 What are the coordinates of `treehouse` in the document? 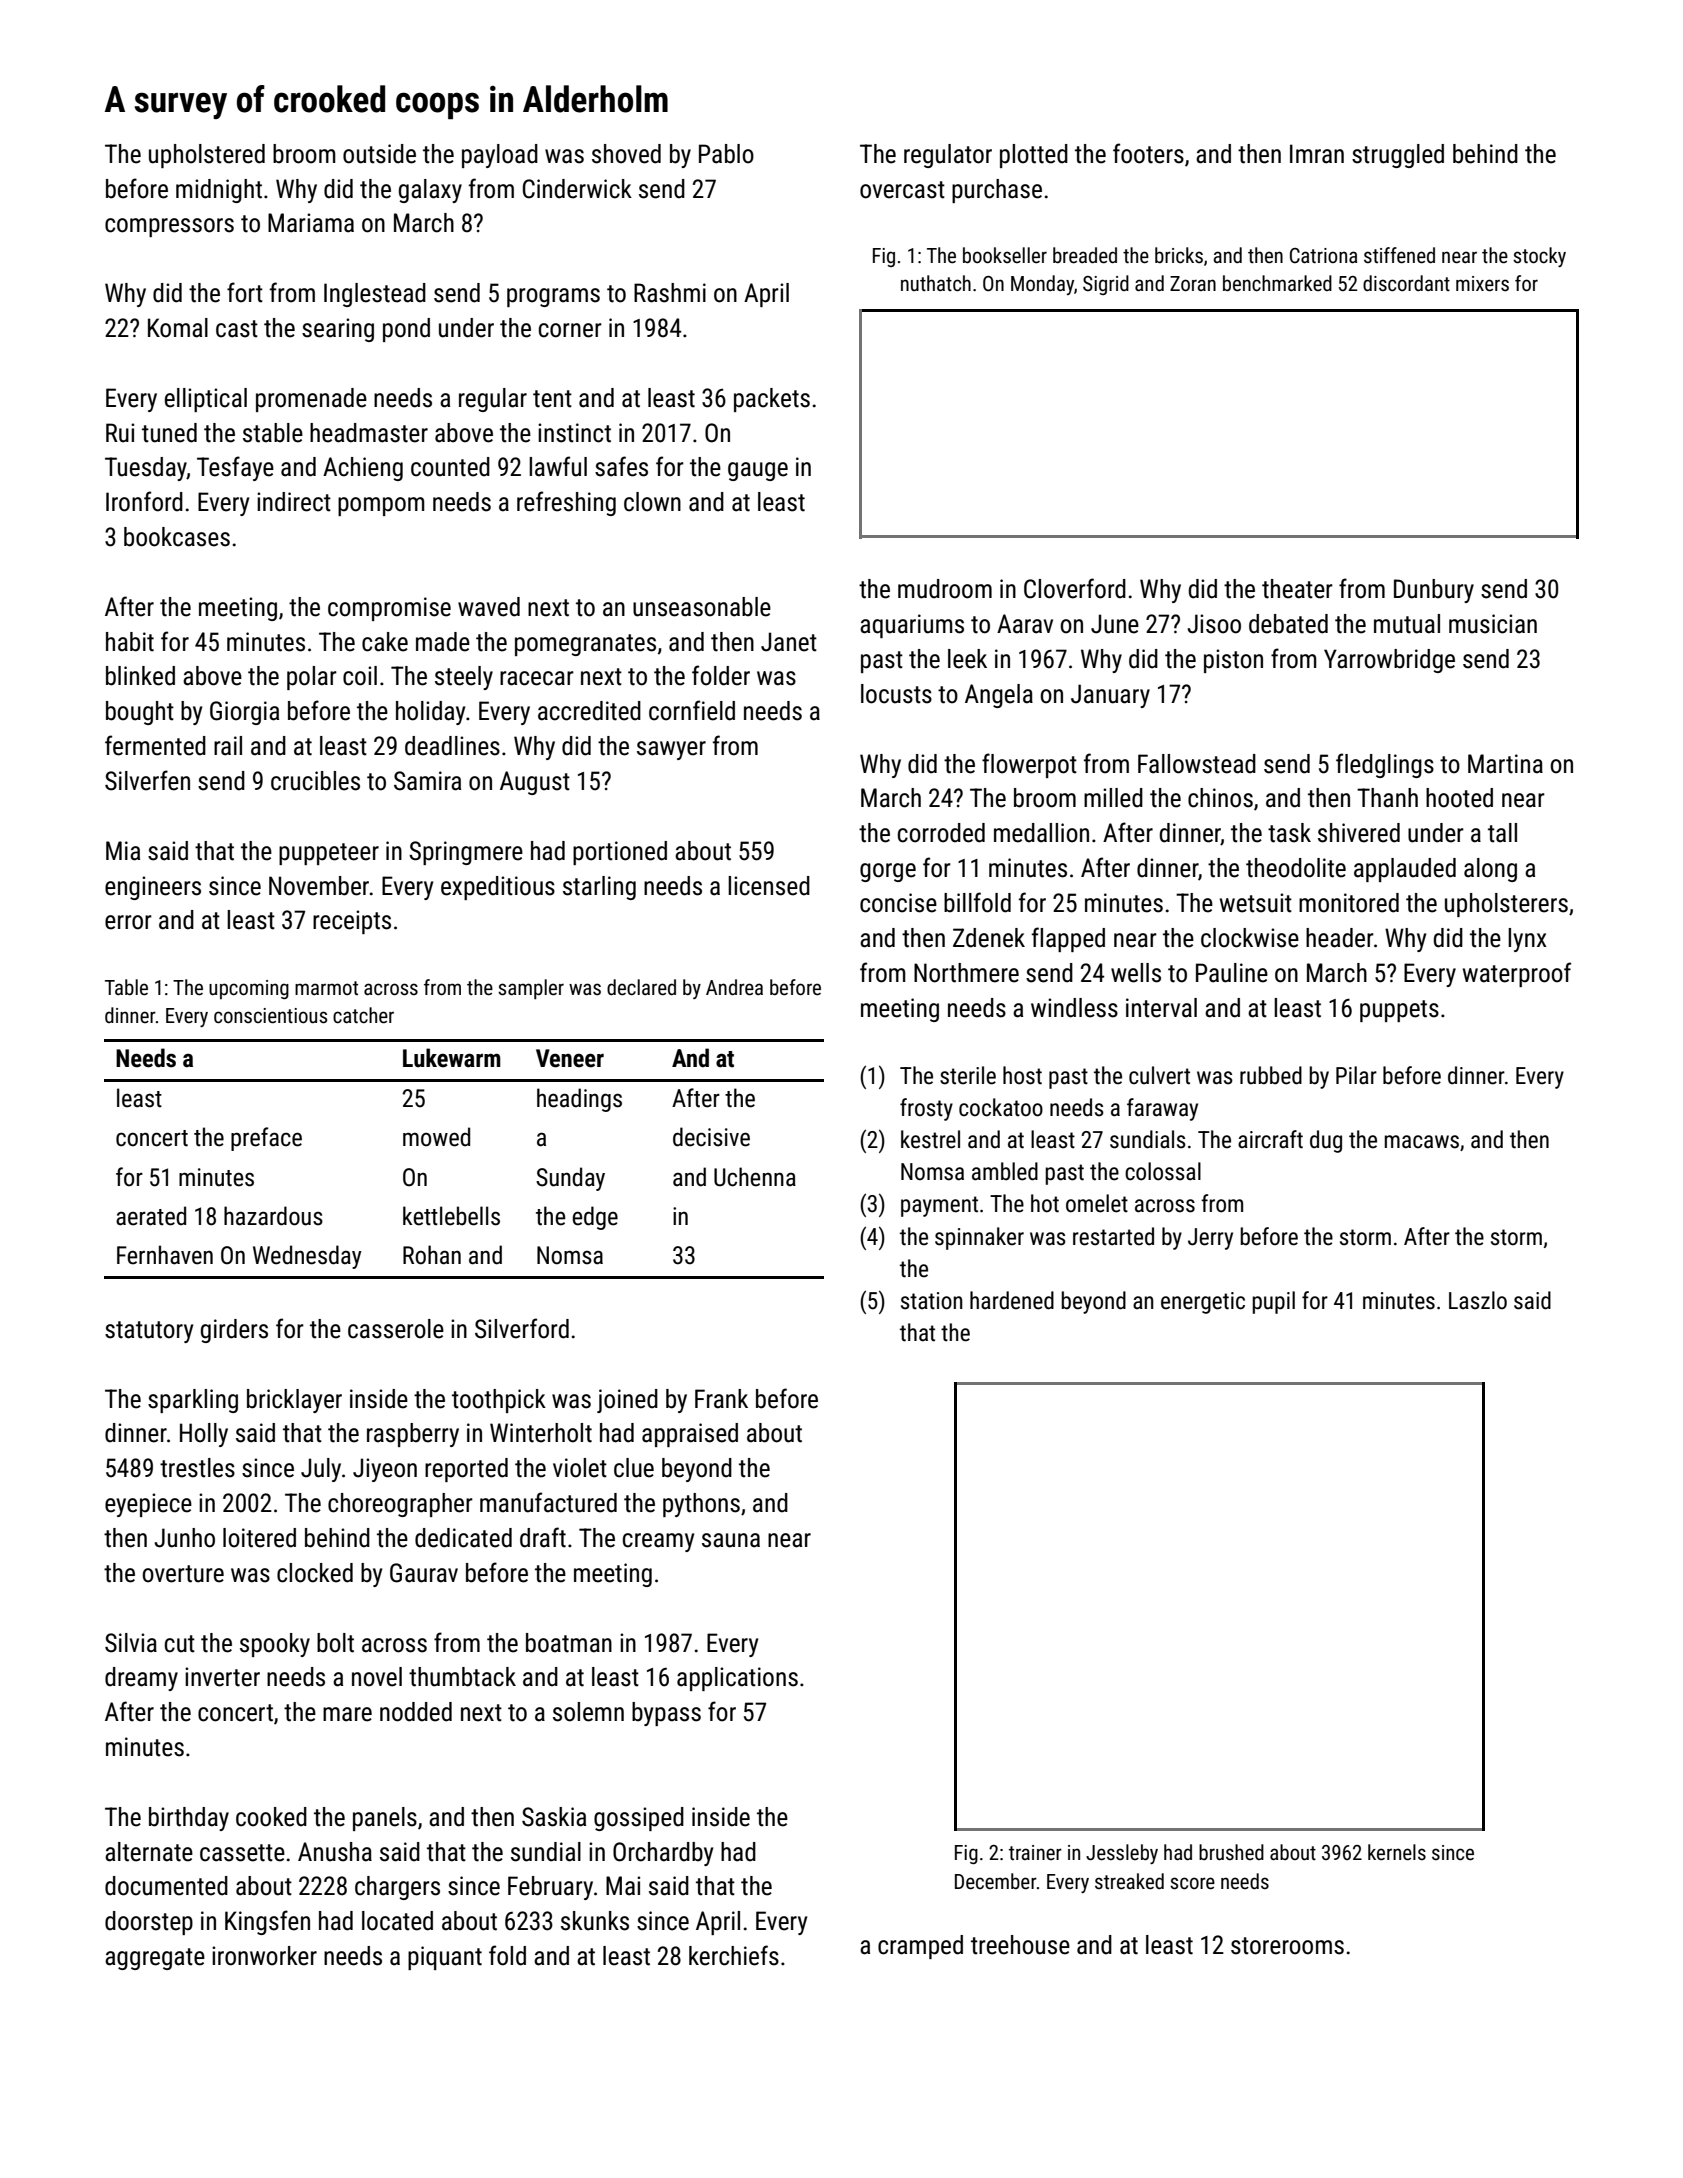 It's located at (1020, 1945).
